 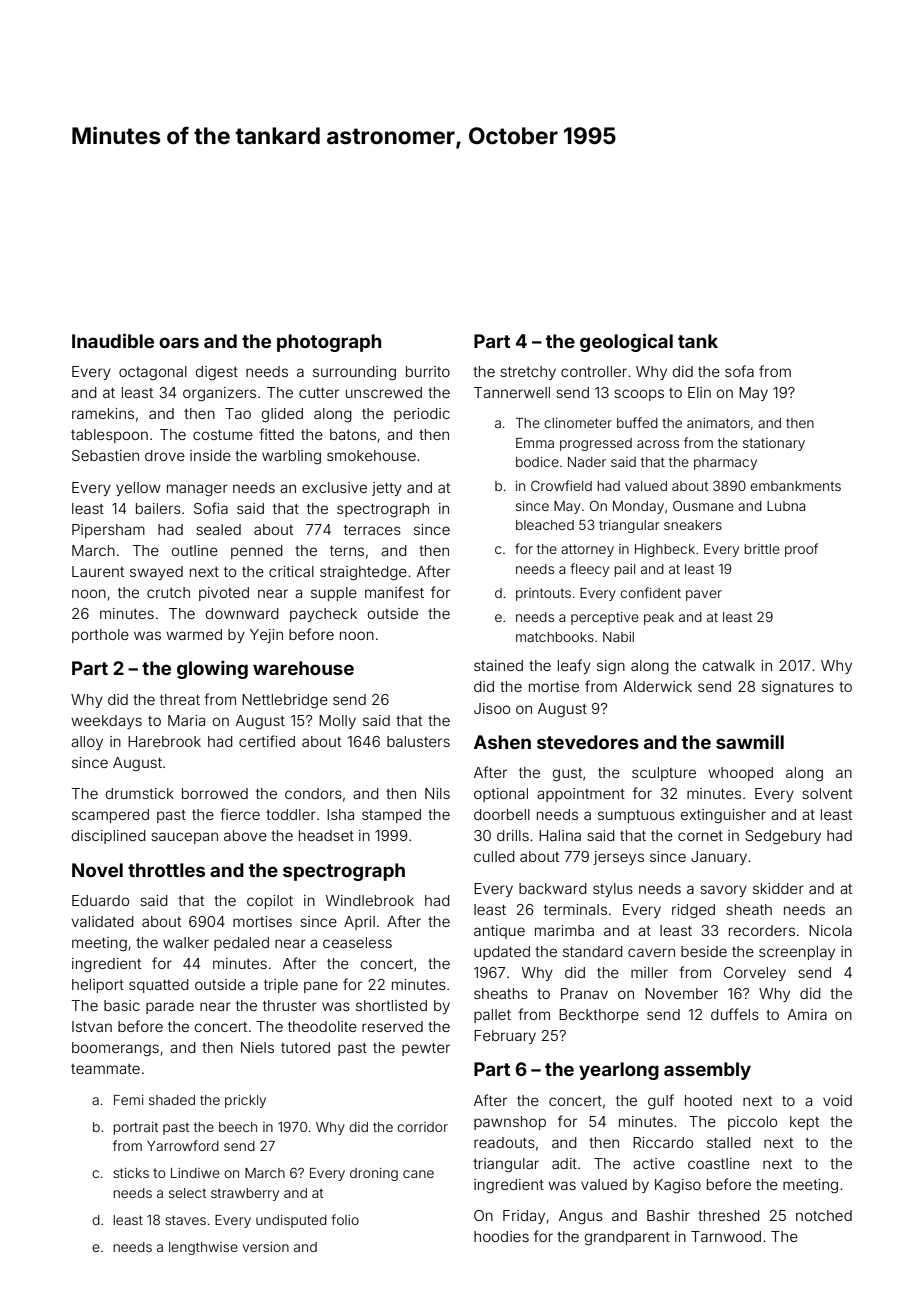 What do you see at coordinates (329, 343) in the page?
I see `photograph` at bounding box center [329, 343].
